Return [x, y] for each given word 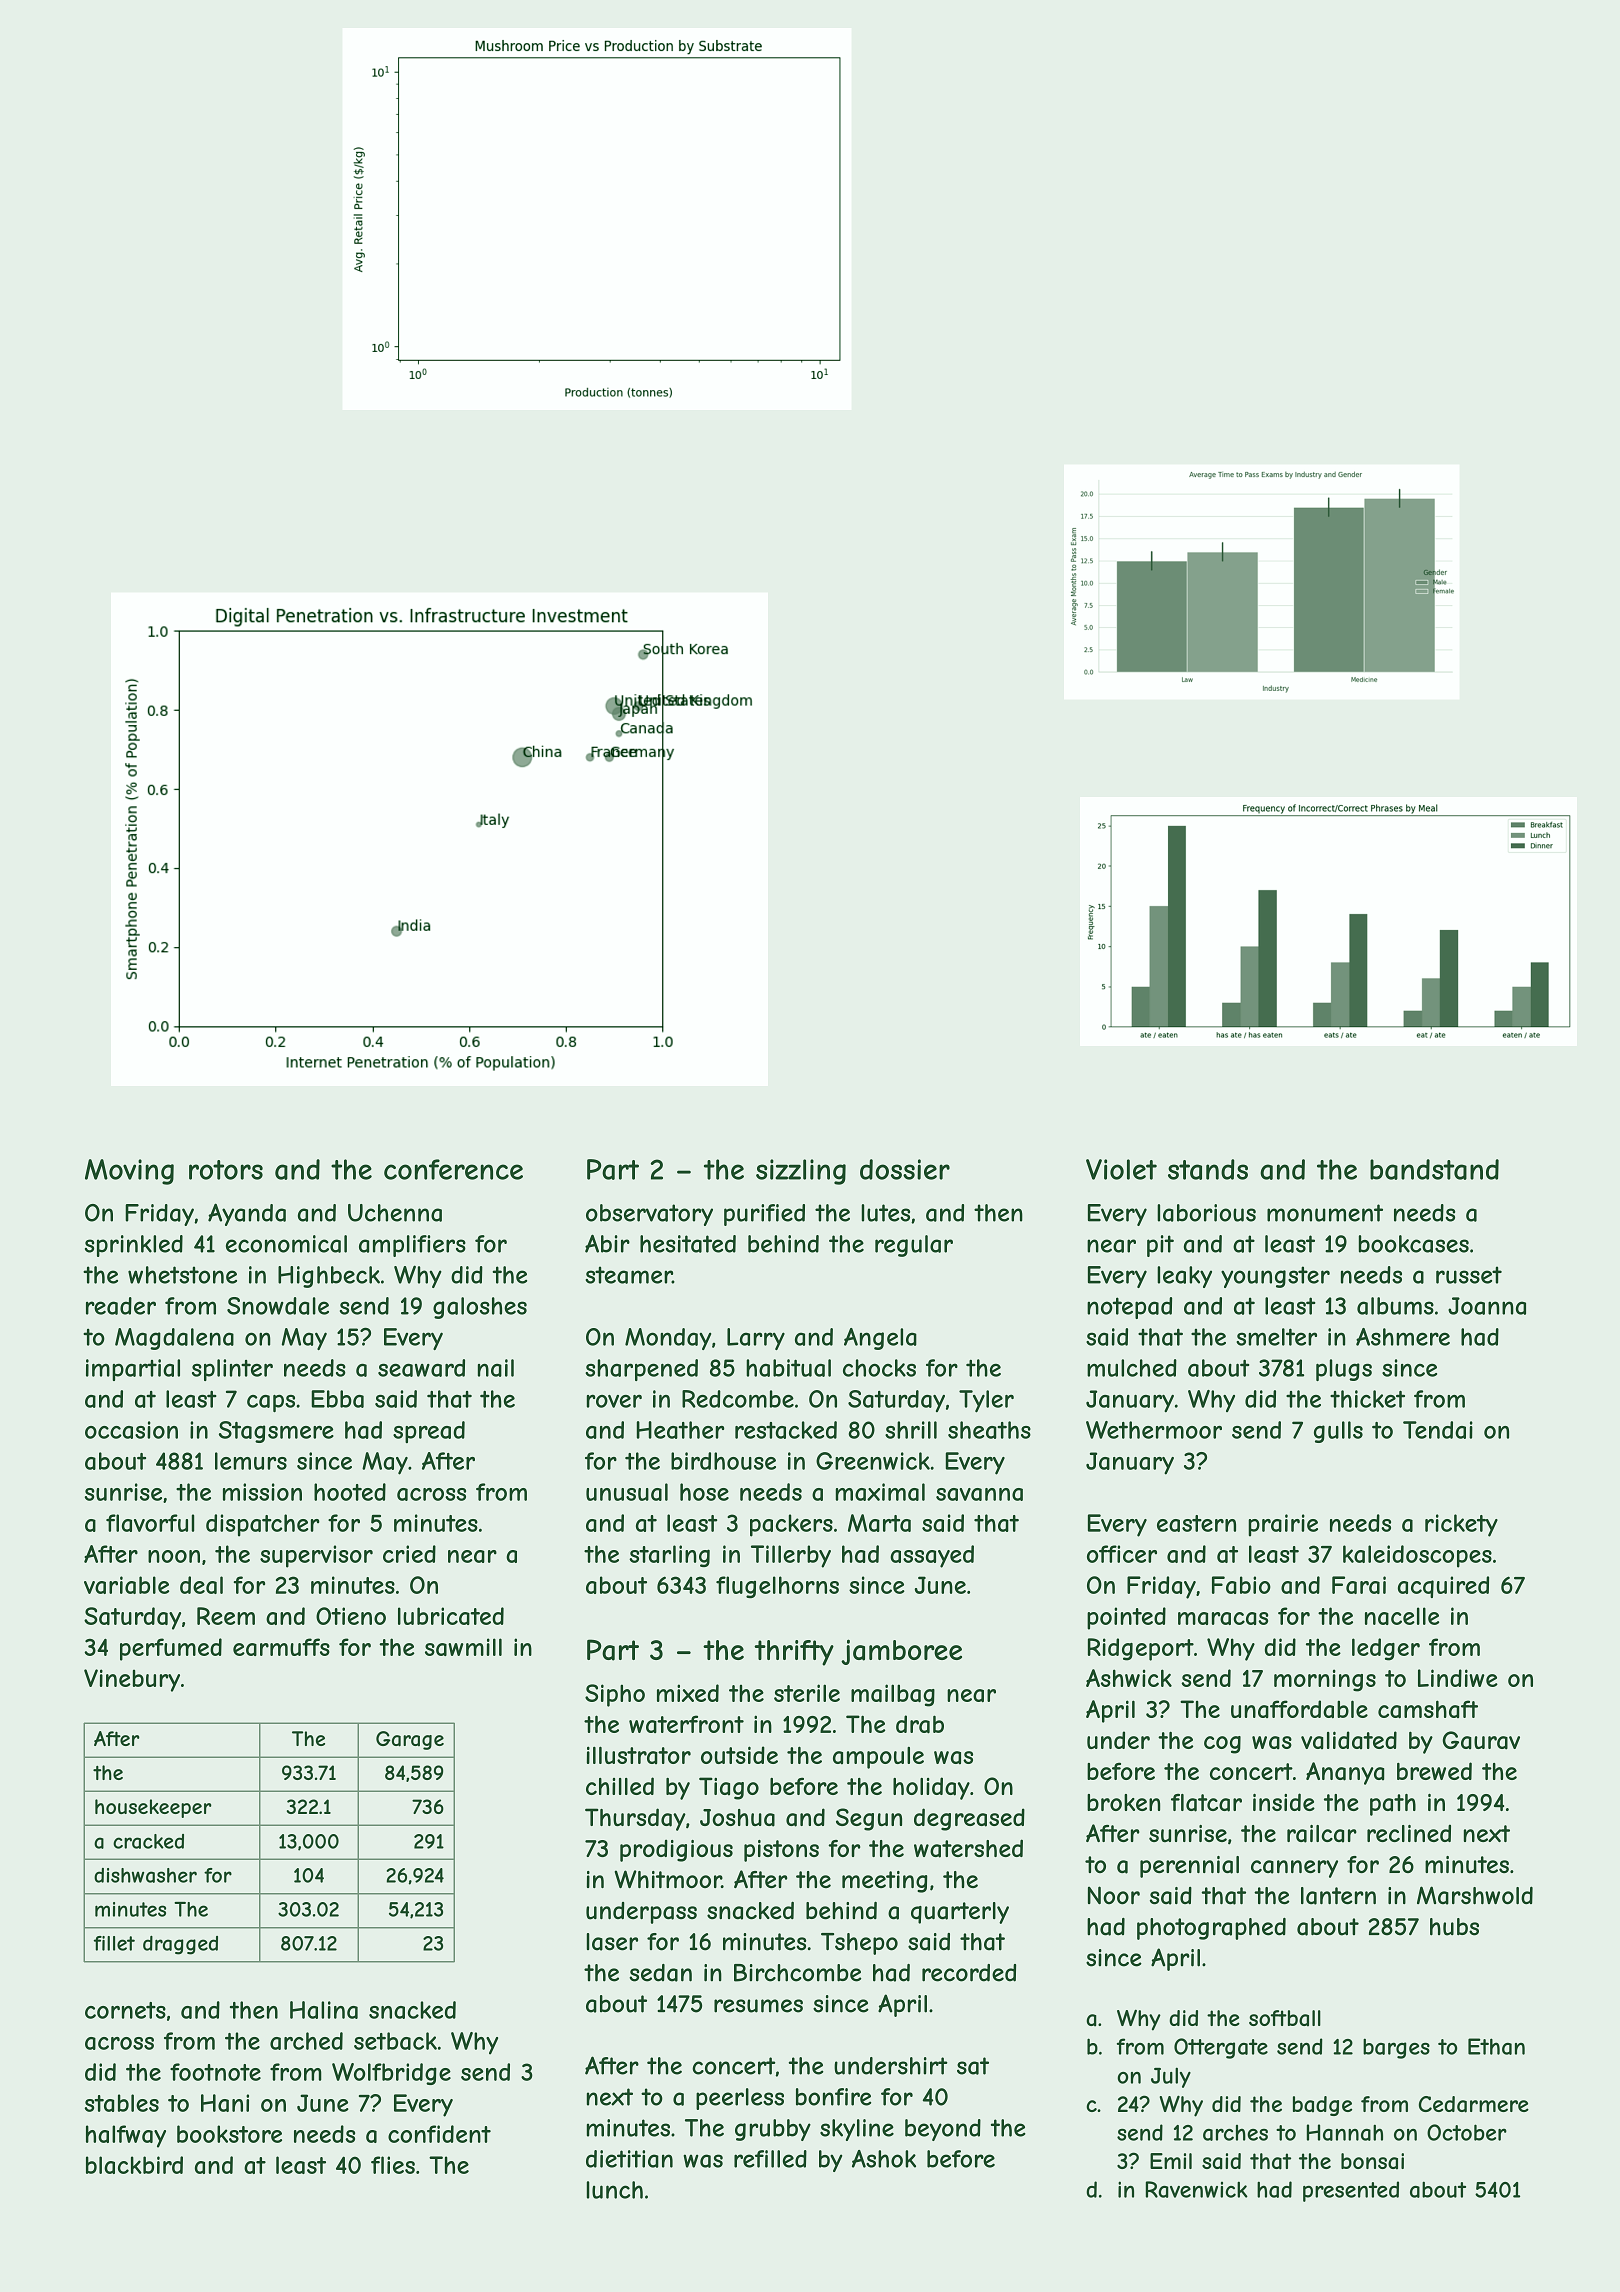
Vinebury [132, 1680]
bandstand [1434, 1169]
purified [764, 1215]
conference [453, 1169]
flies [393, 2165]
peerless [740, 2099]
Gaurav [1481, 1740]
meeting [885, 1882]
